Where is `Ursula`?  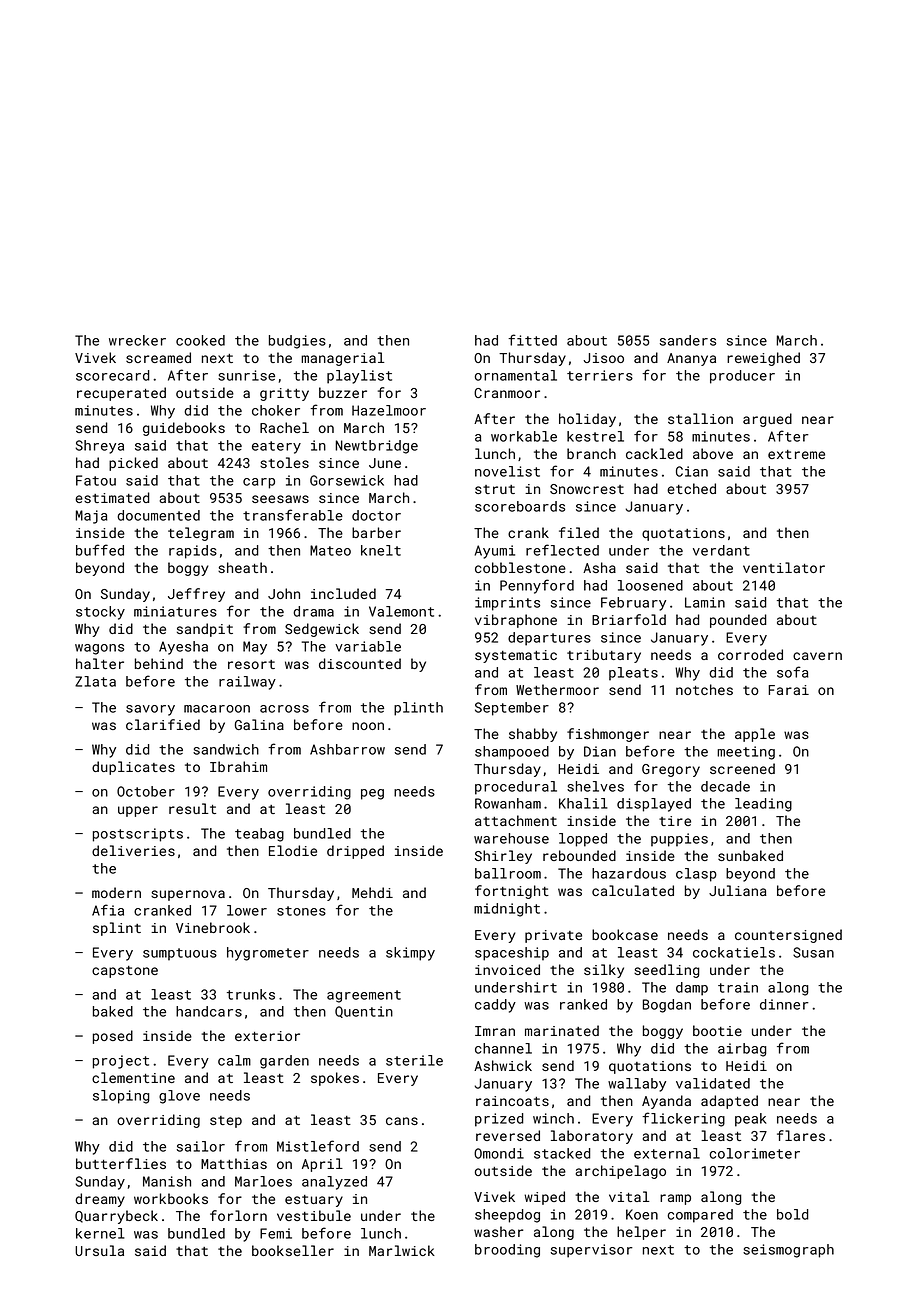 Ursula is located at coordinates (99, 1250).
